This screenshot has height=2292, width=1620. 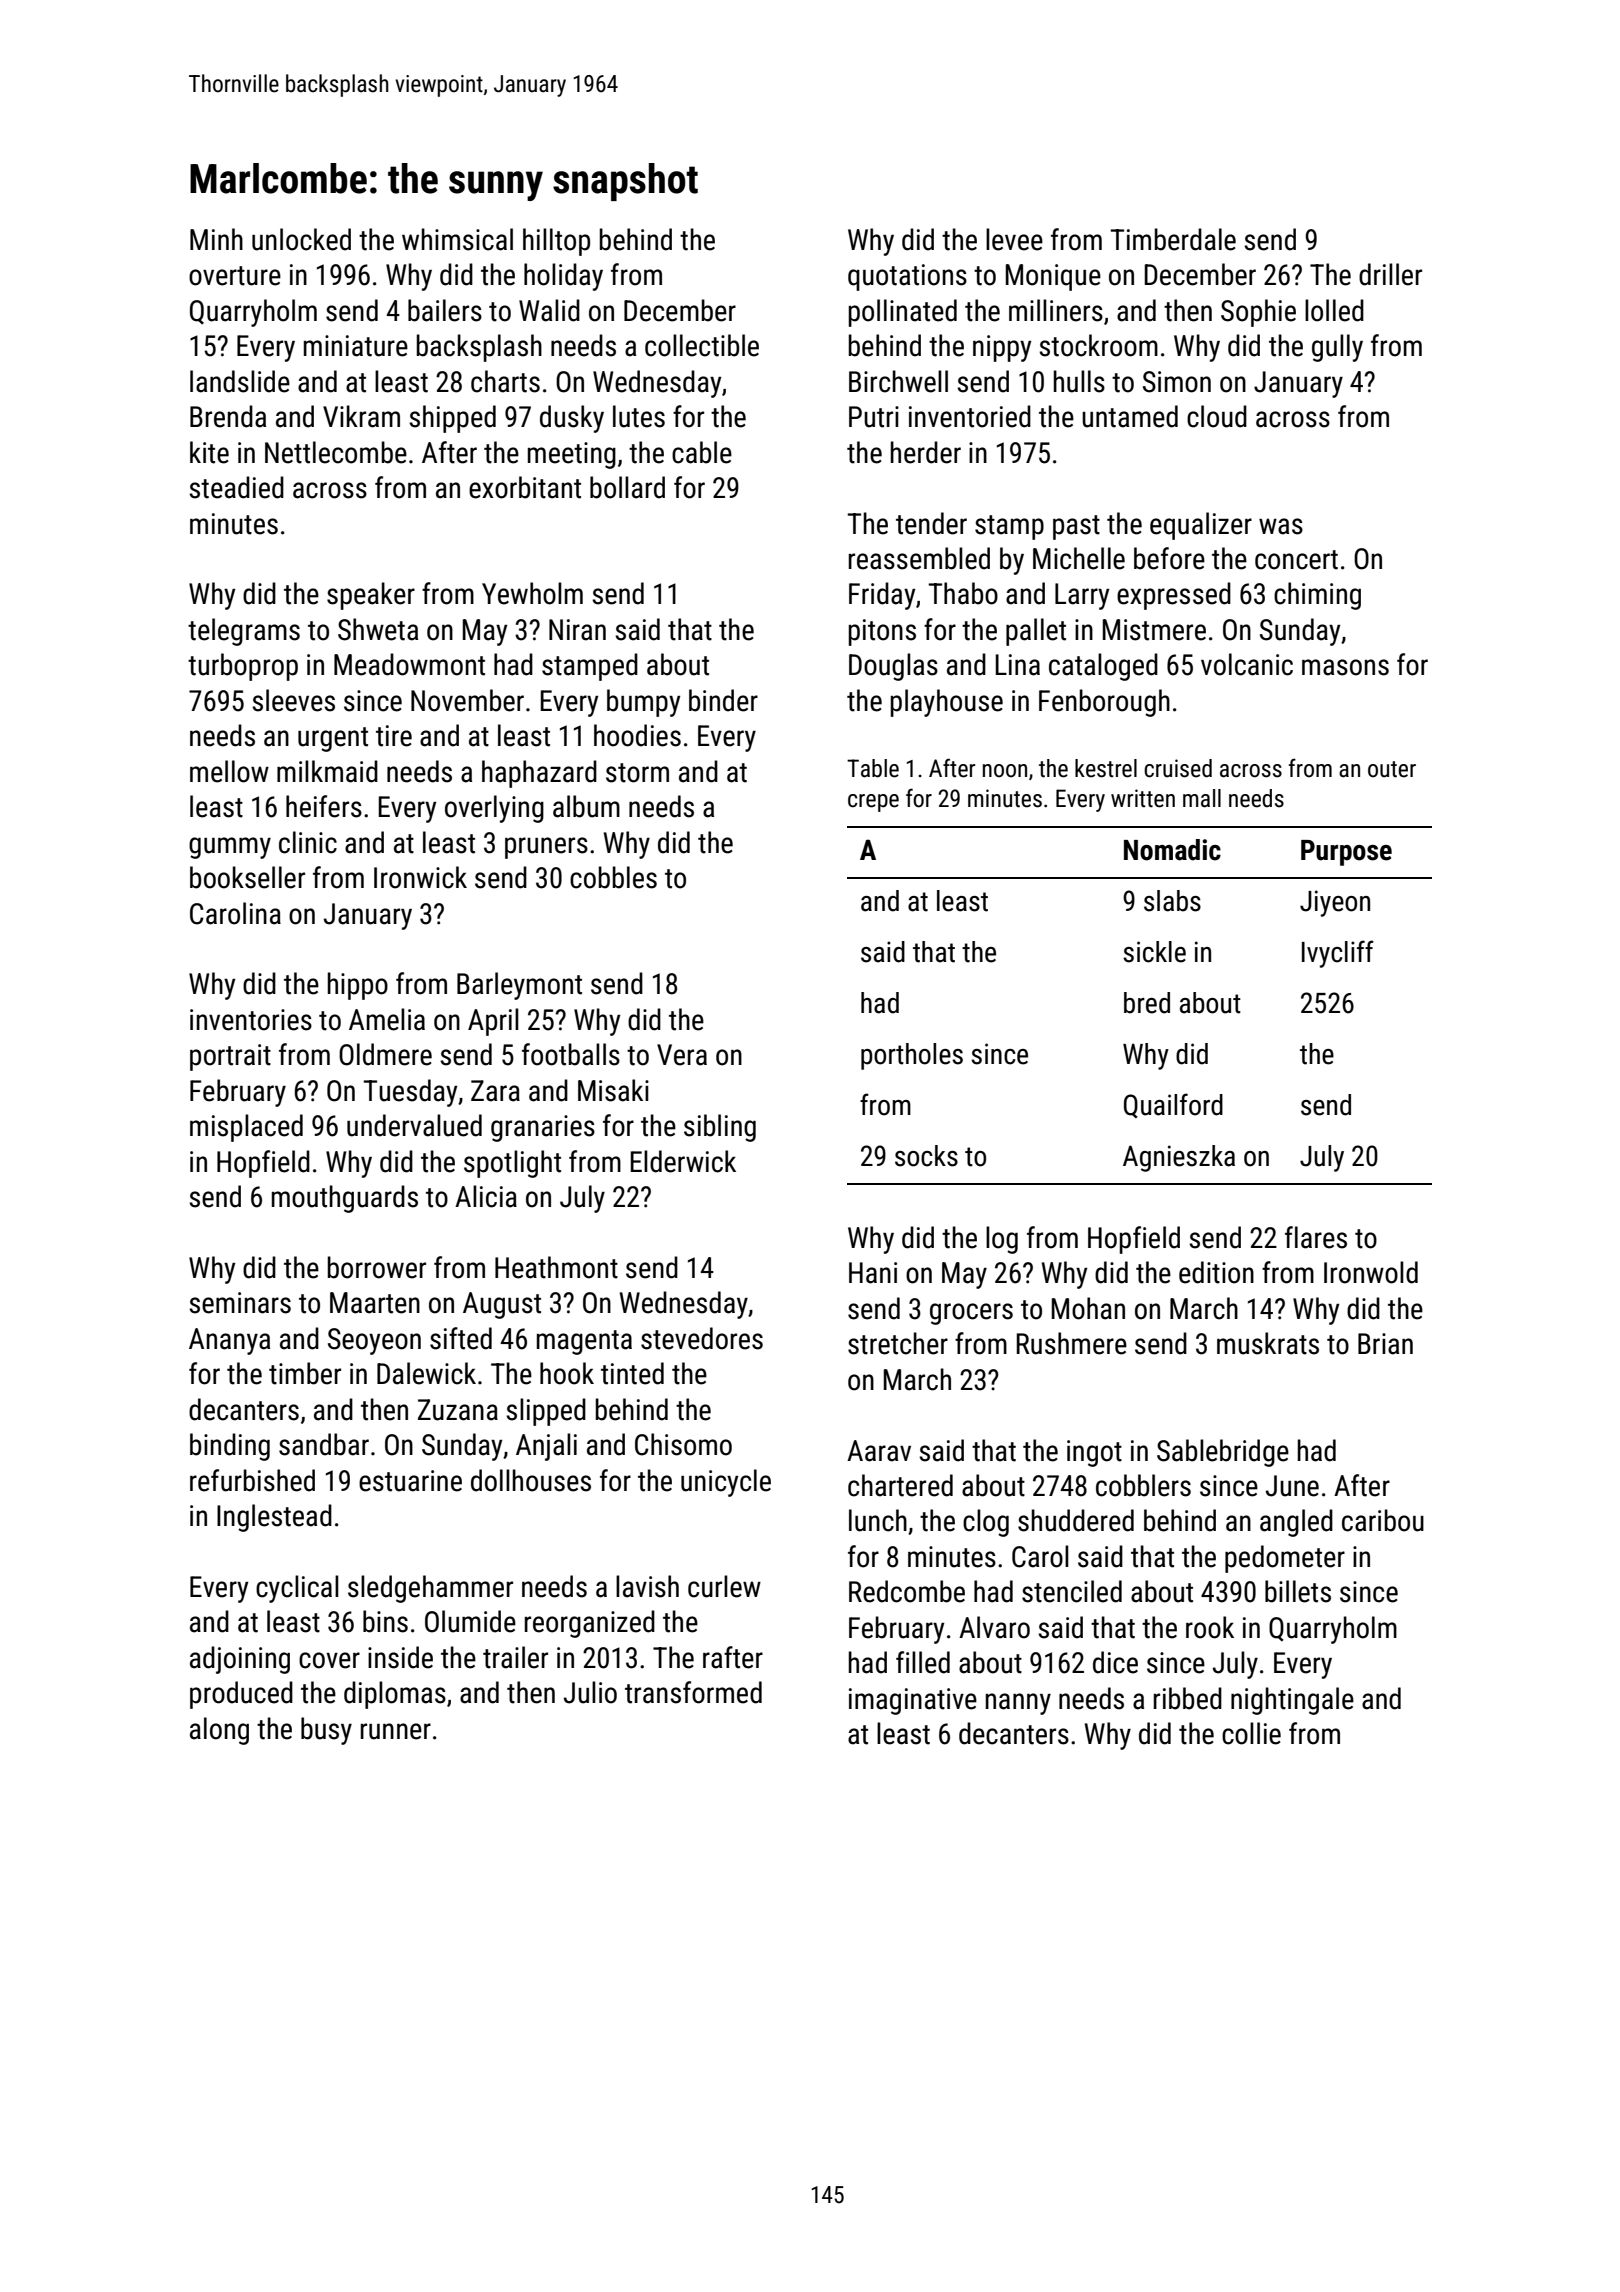 I want to click on stockroom, so click(x=1098, y=345).
